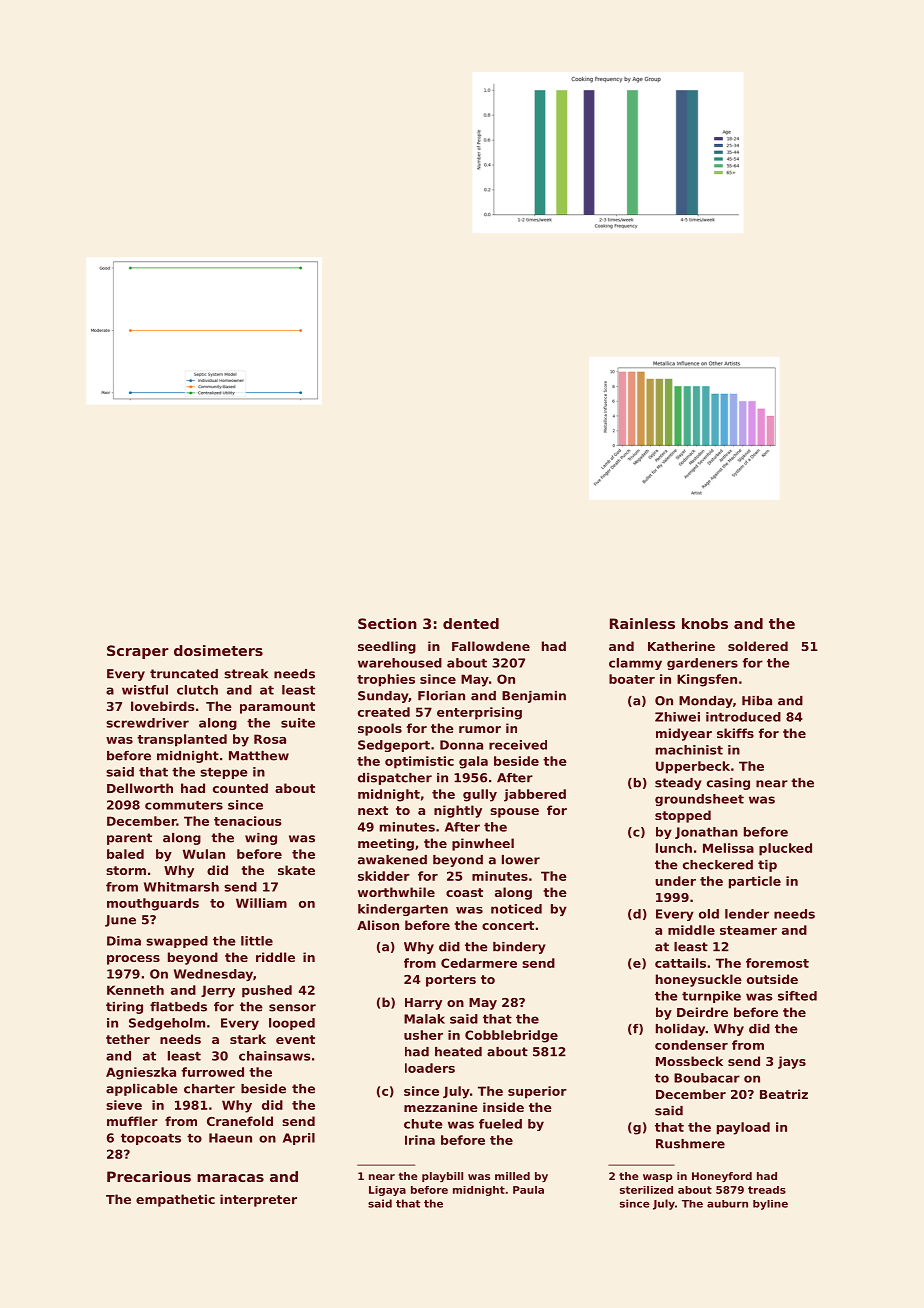 Image resolution: width=924 pixels, height=1308 pixels. I want to click on porters, so click(451, 981).
